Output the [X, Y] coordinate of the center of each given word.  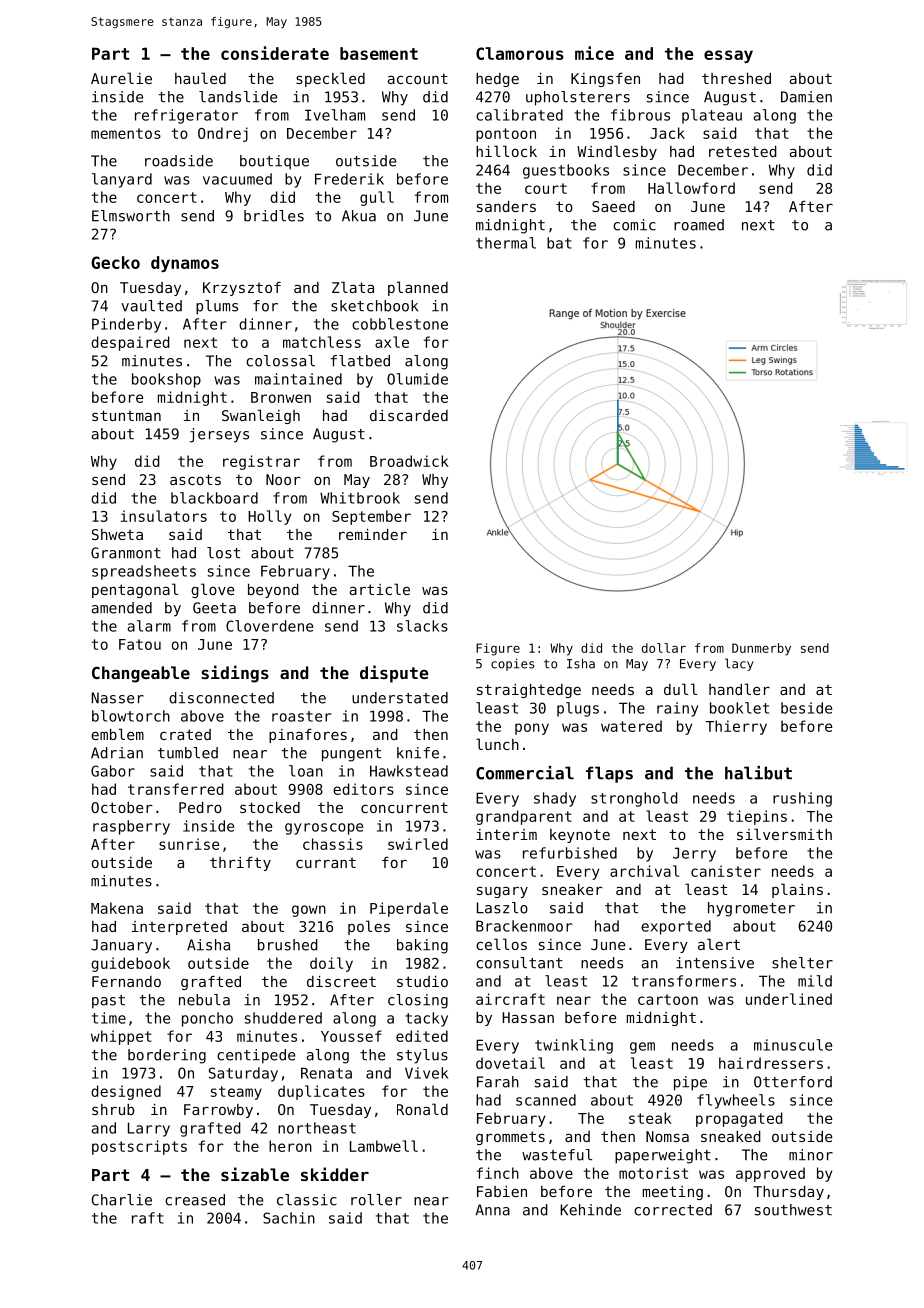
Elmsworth [131, 216]
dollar [664, 648]
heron [290, 1146]
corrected [673, 1210]
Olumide [417, 379]
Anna [492, 1210]
